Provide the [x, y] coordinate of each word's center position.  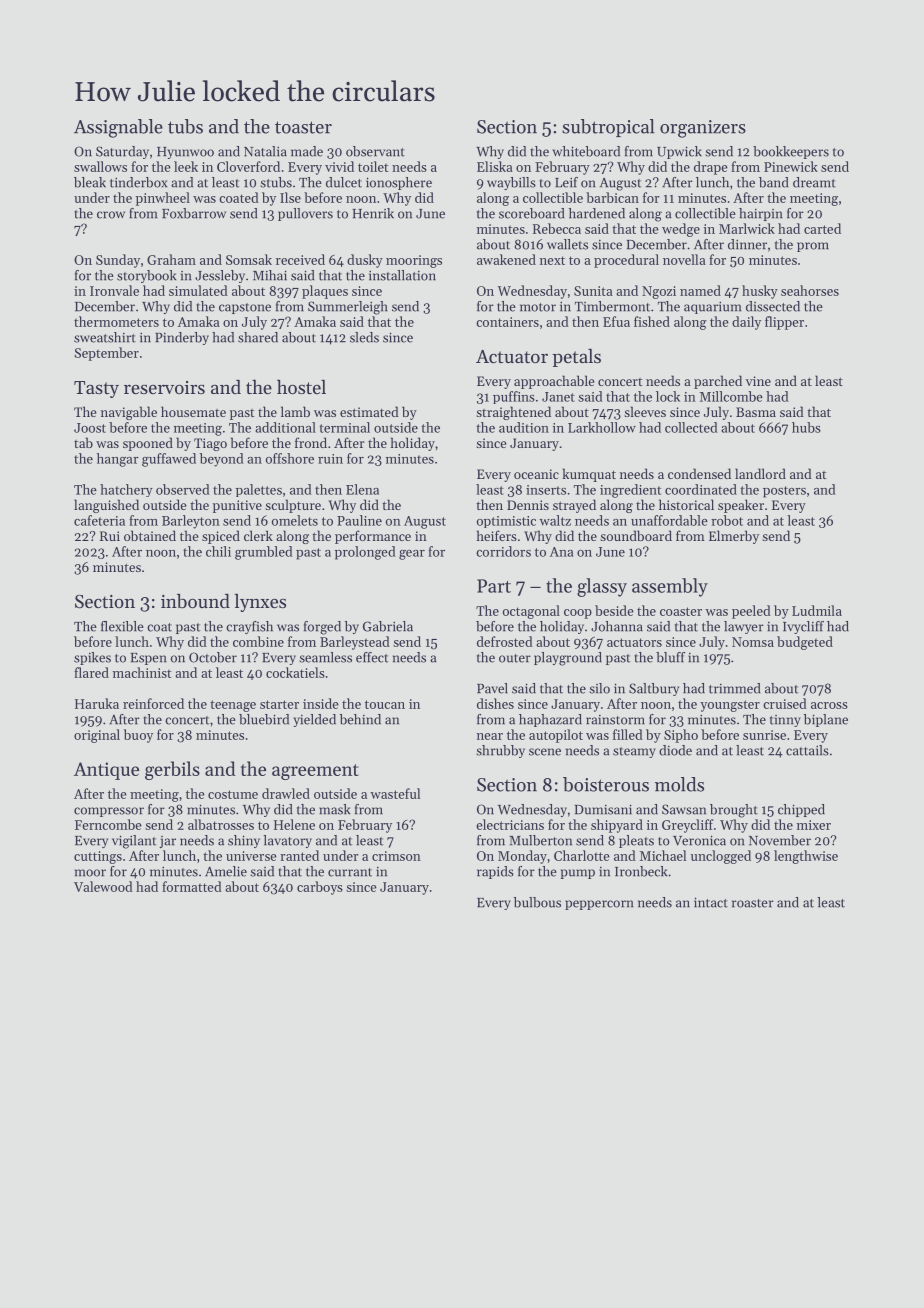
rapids [495, 872]
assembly [670, 587]
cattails [807, 750]
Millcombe [731, 396]
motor [538, 307]
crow [111, 215]
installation [402, 275]
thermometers [116, 321]
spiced [221, 537]
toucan [385, 704]
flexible [122, 626]
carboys [320, 888]
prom [813, 247]
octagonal [531, 612]
